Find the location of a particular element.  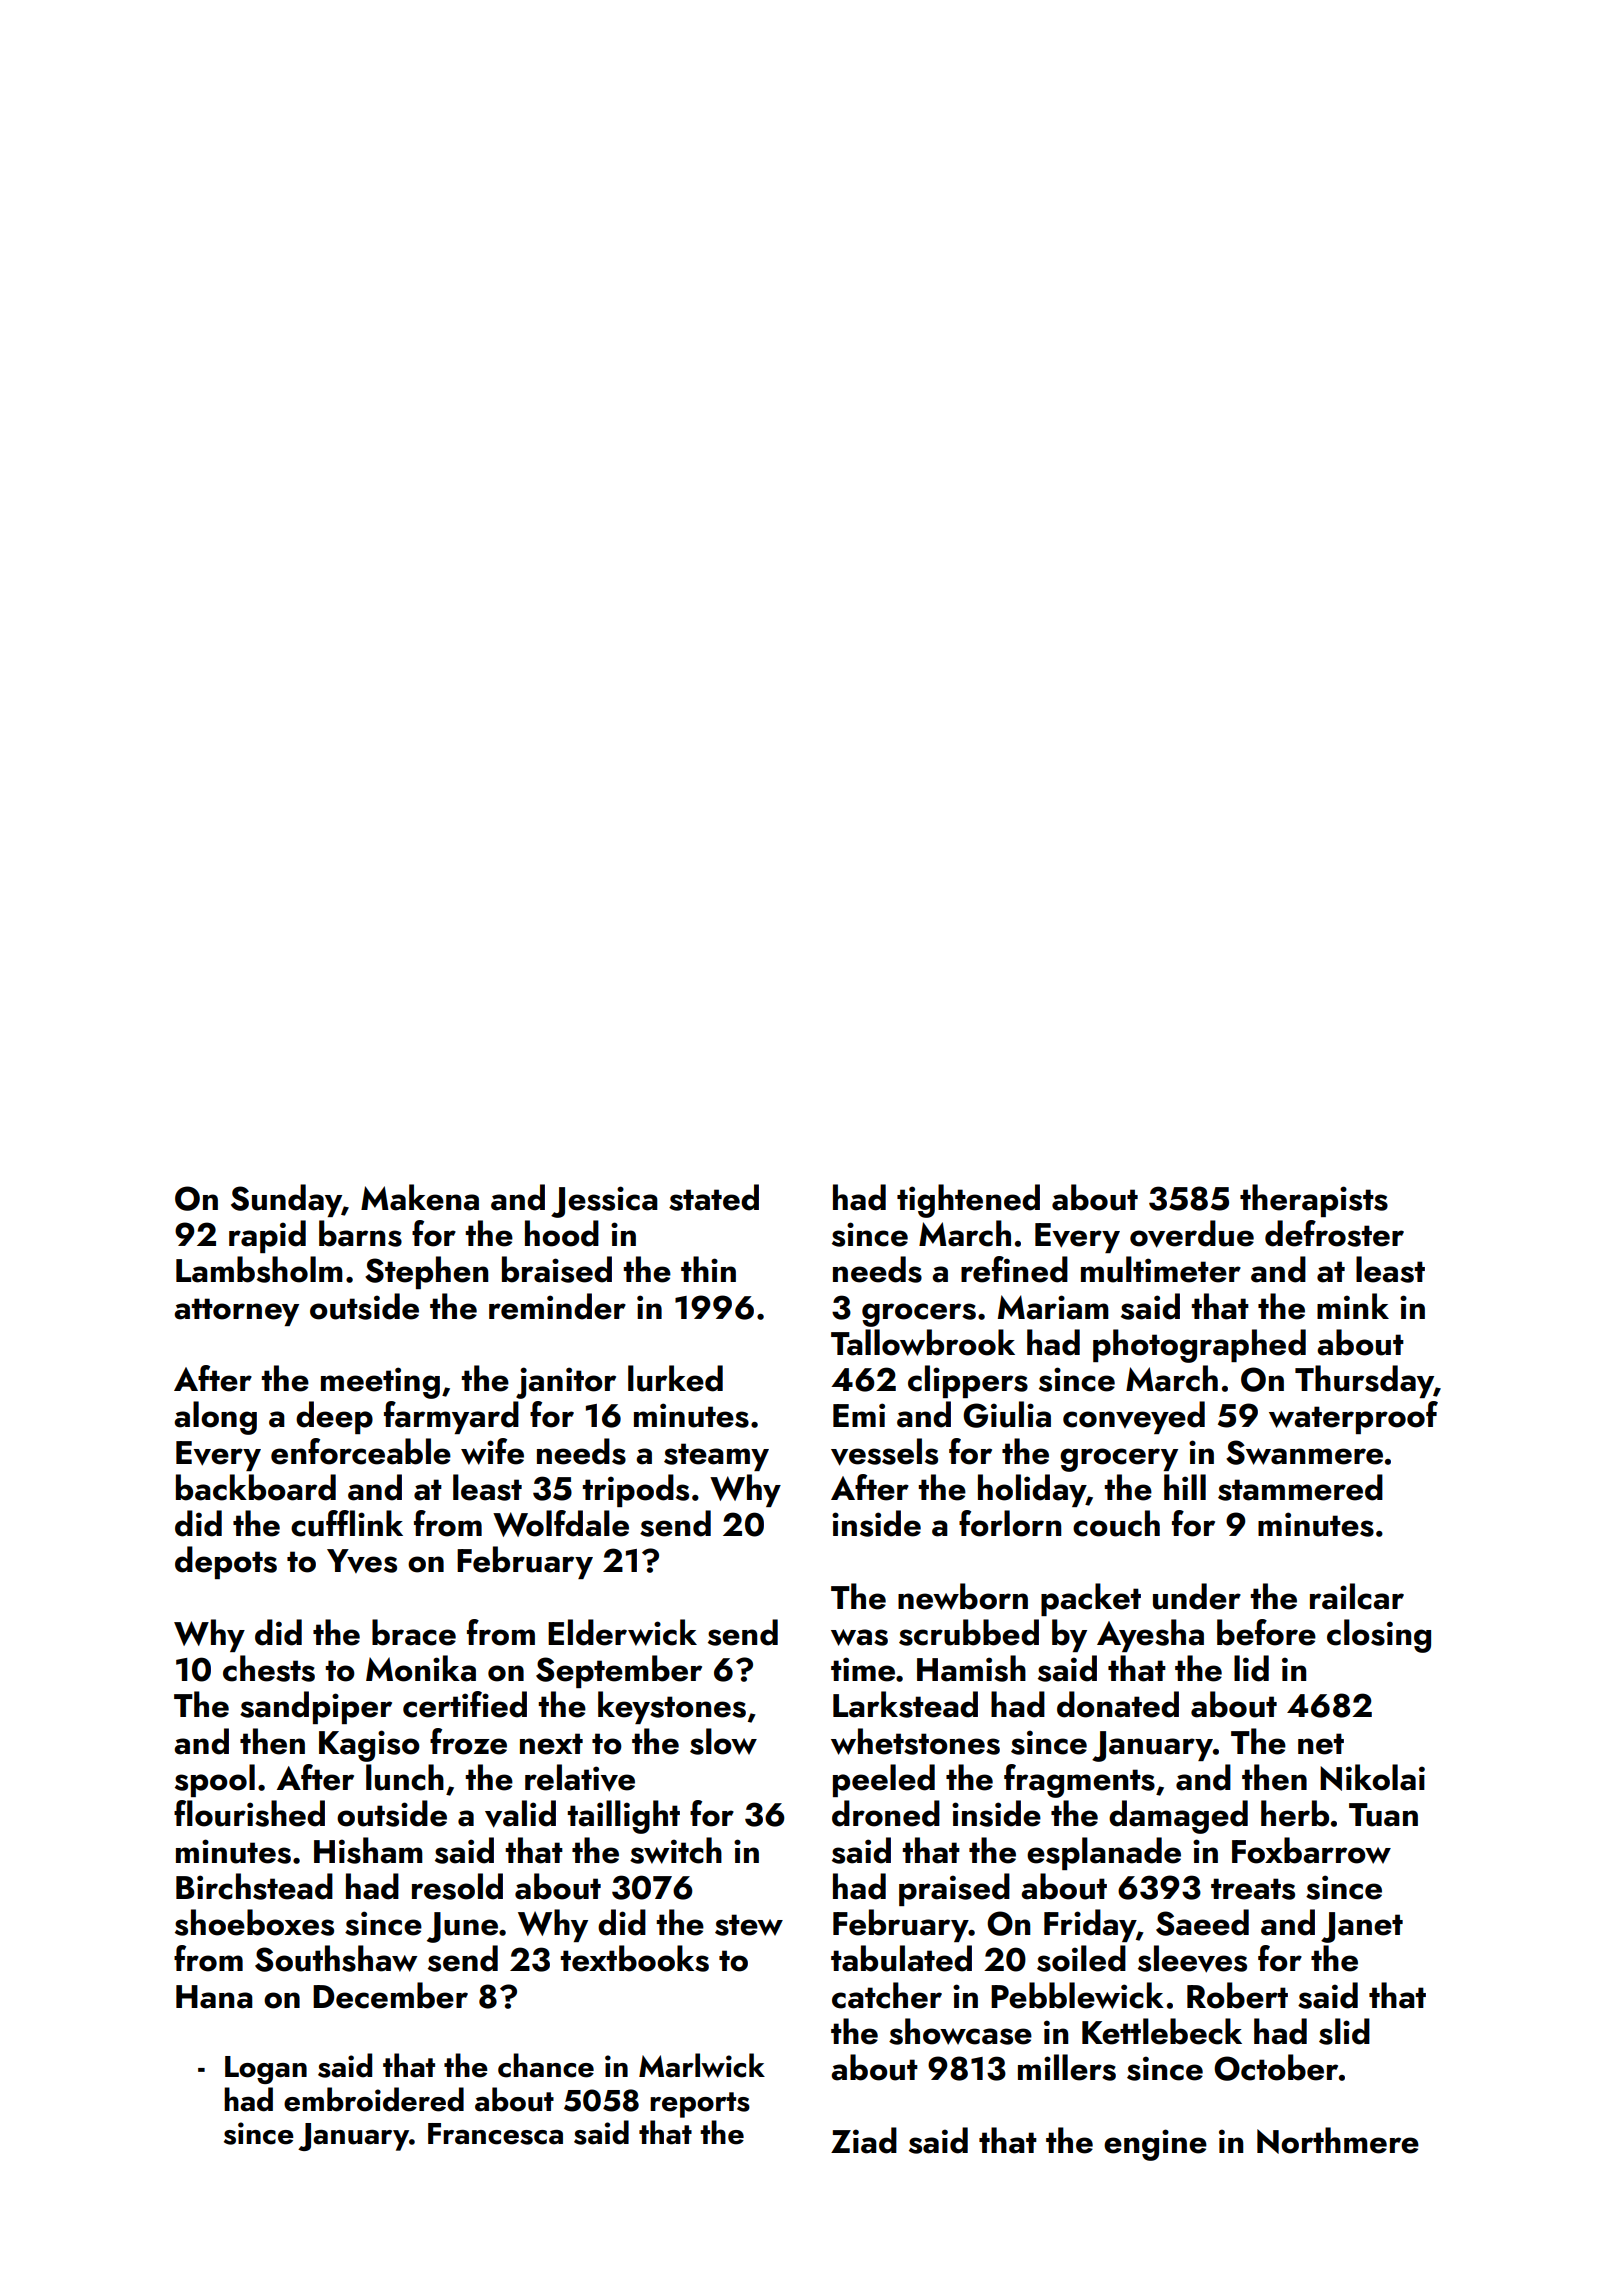

Jessica is located at coordinates (604, 1202).
